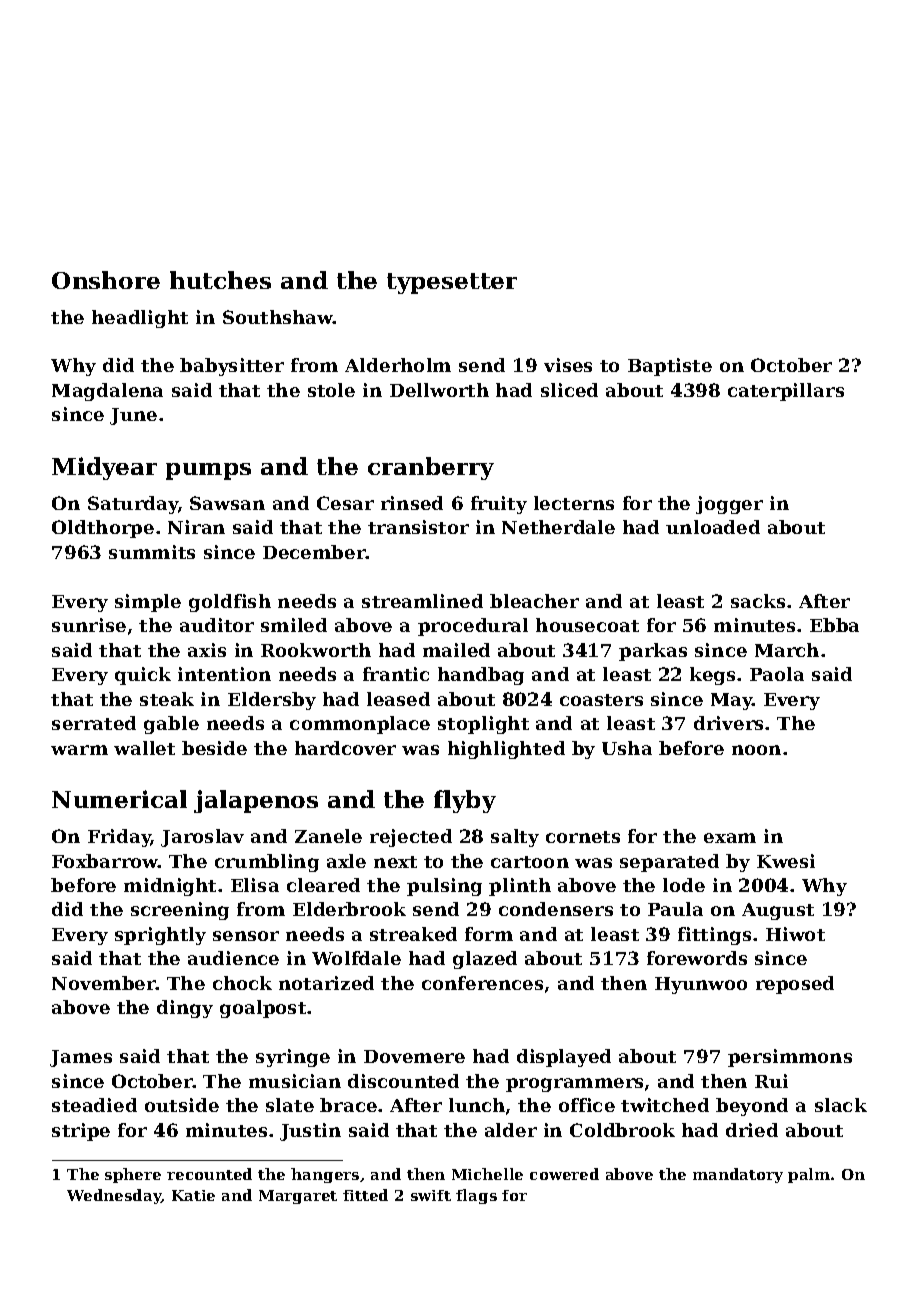  Describe the element at coordinates (81, 1132) in the screenshot. I see `stripe` at that location.
